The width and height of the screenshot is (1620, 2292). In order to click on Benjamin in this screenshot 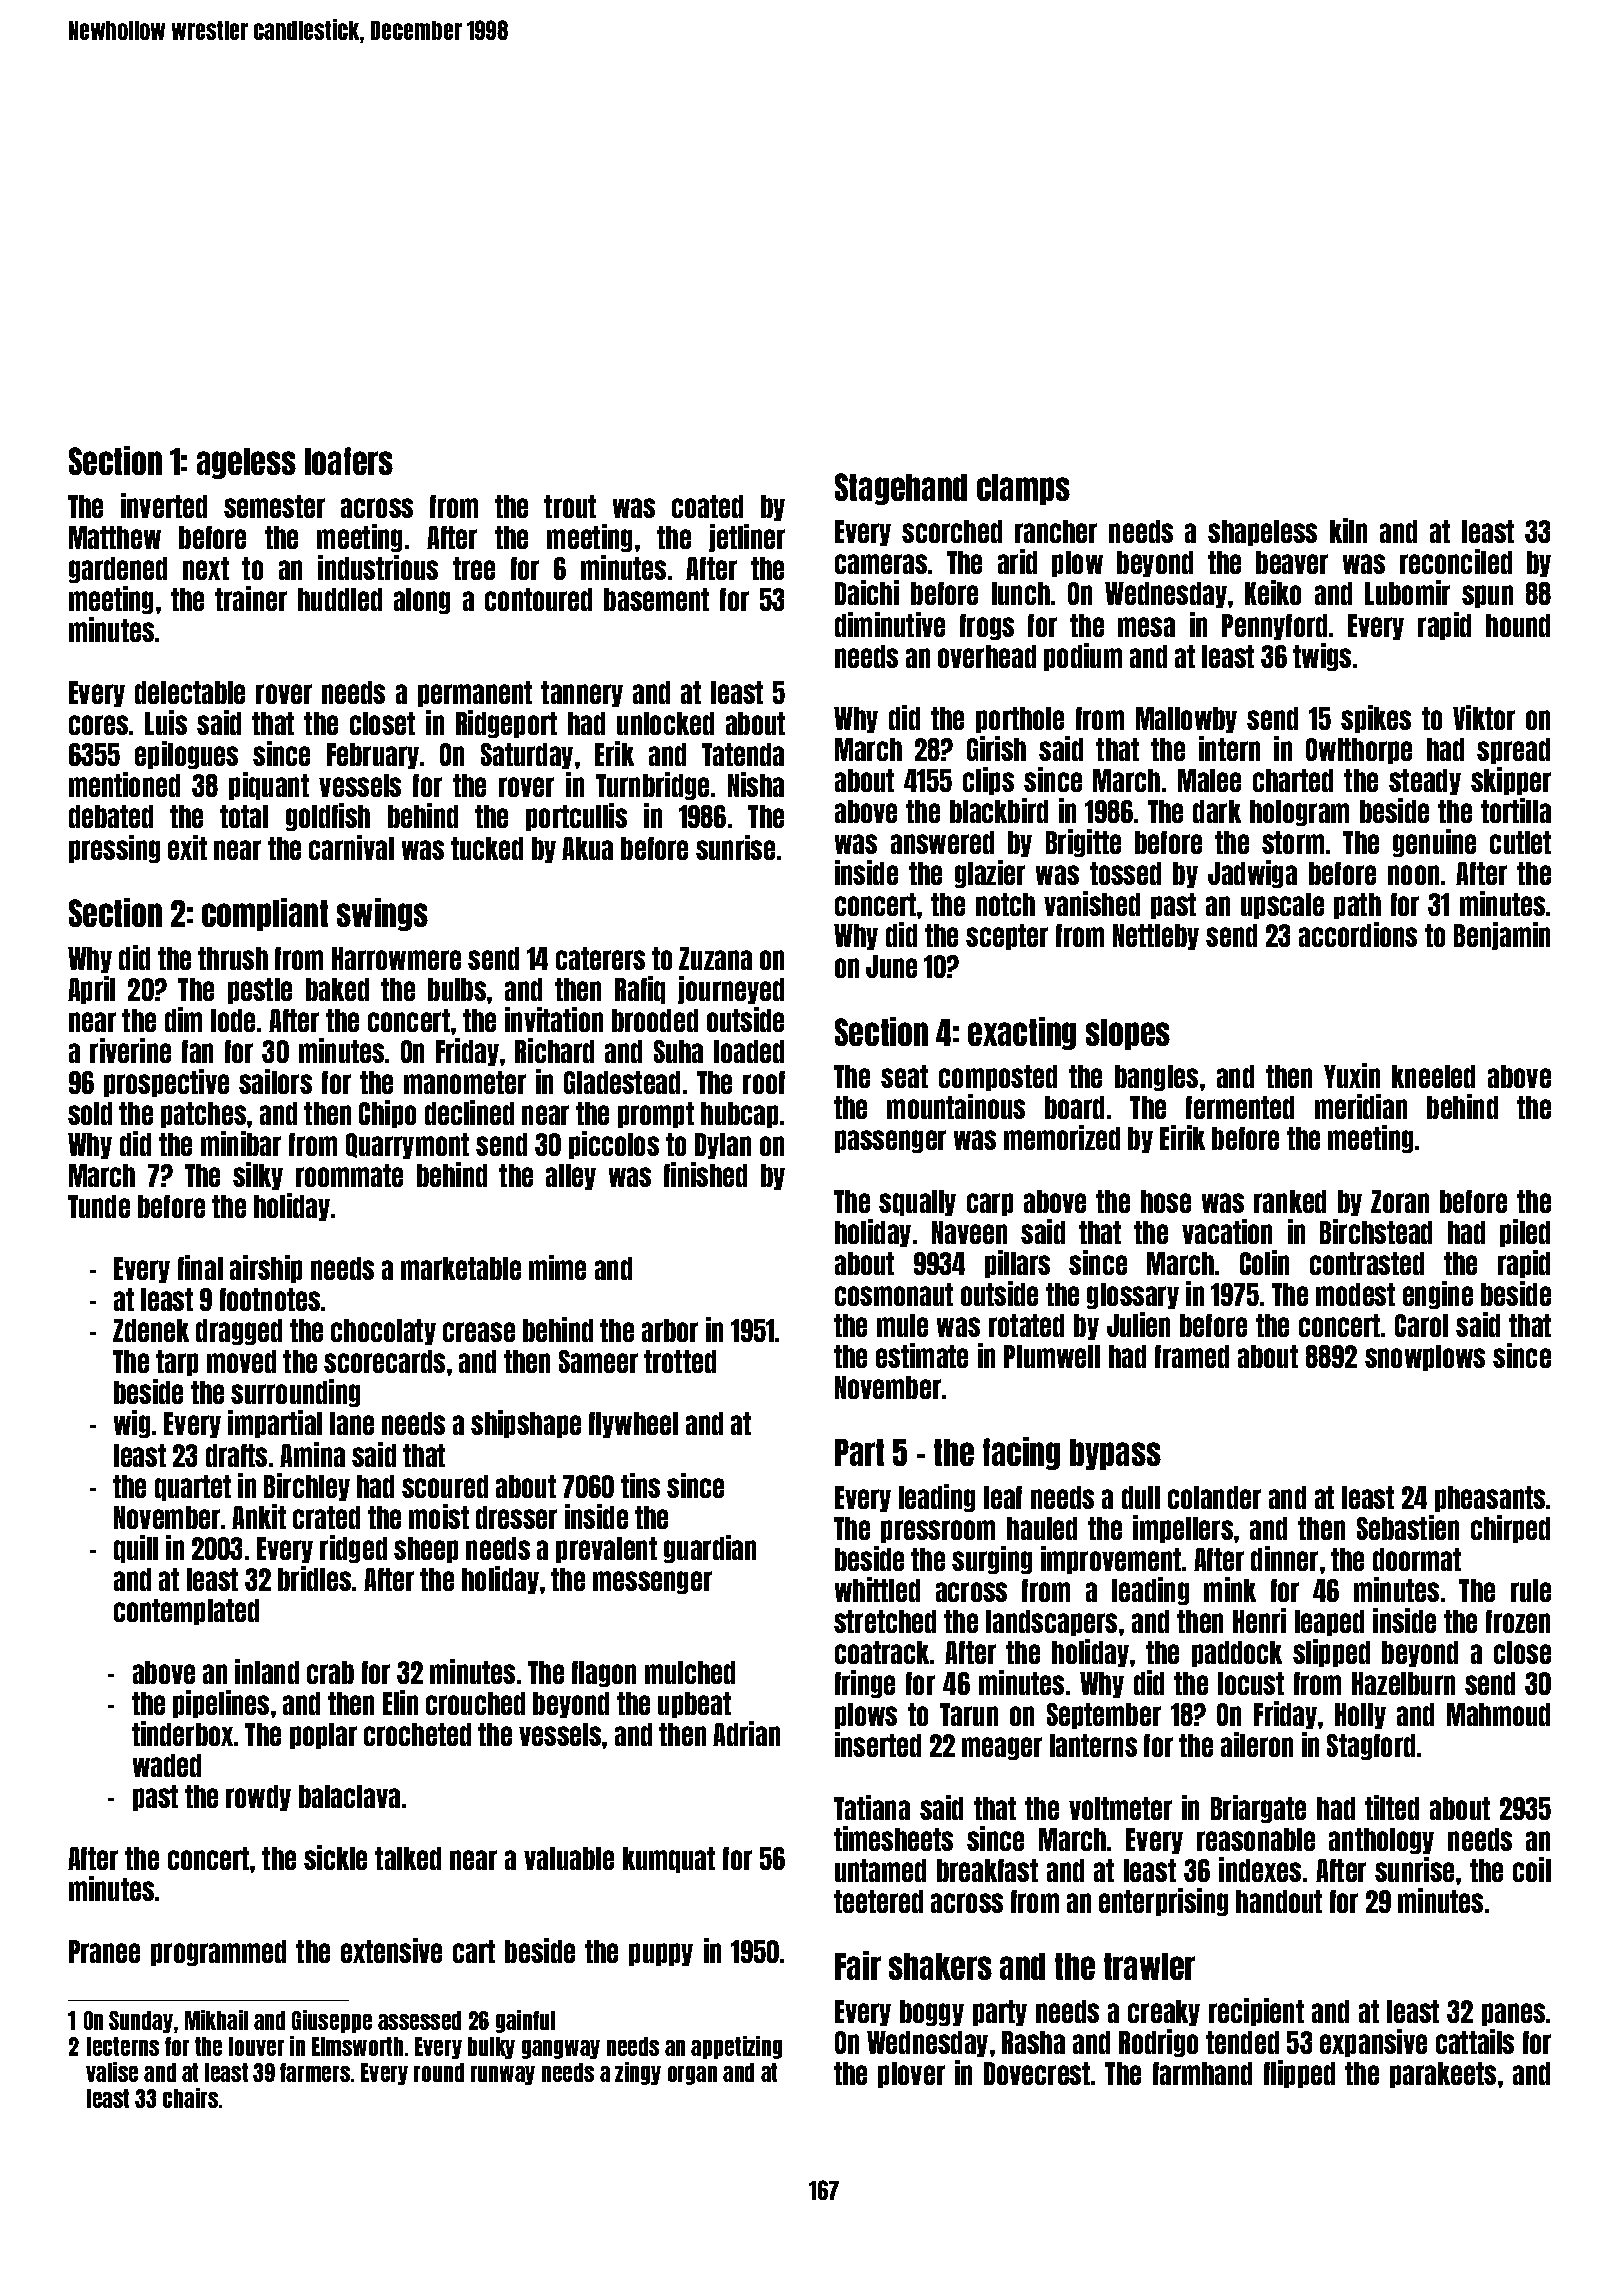, I will do `click(1502, 936)`.
